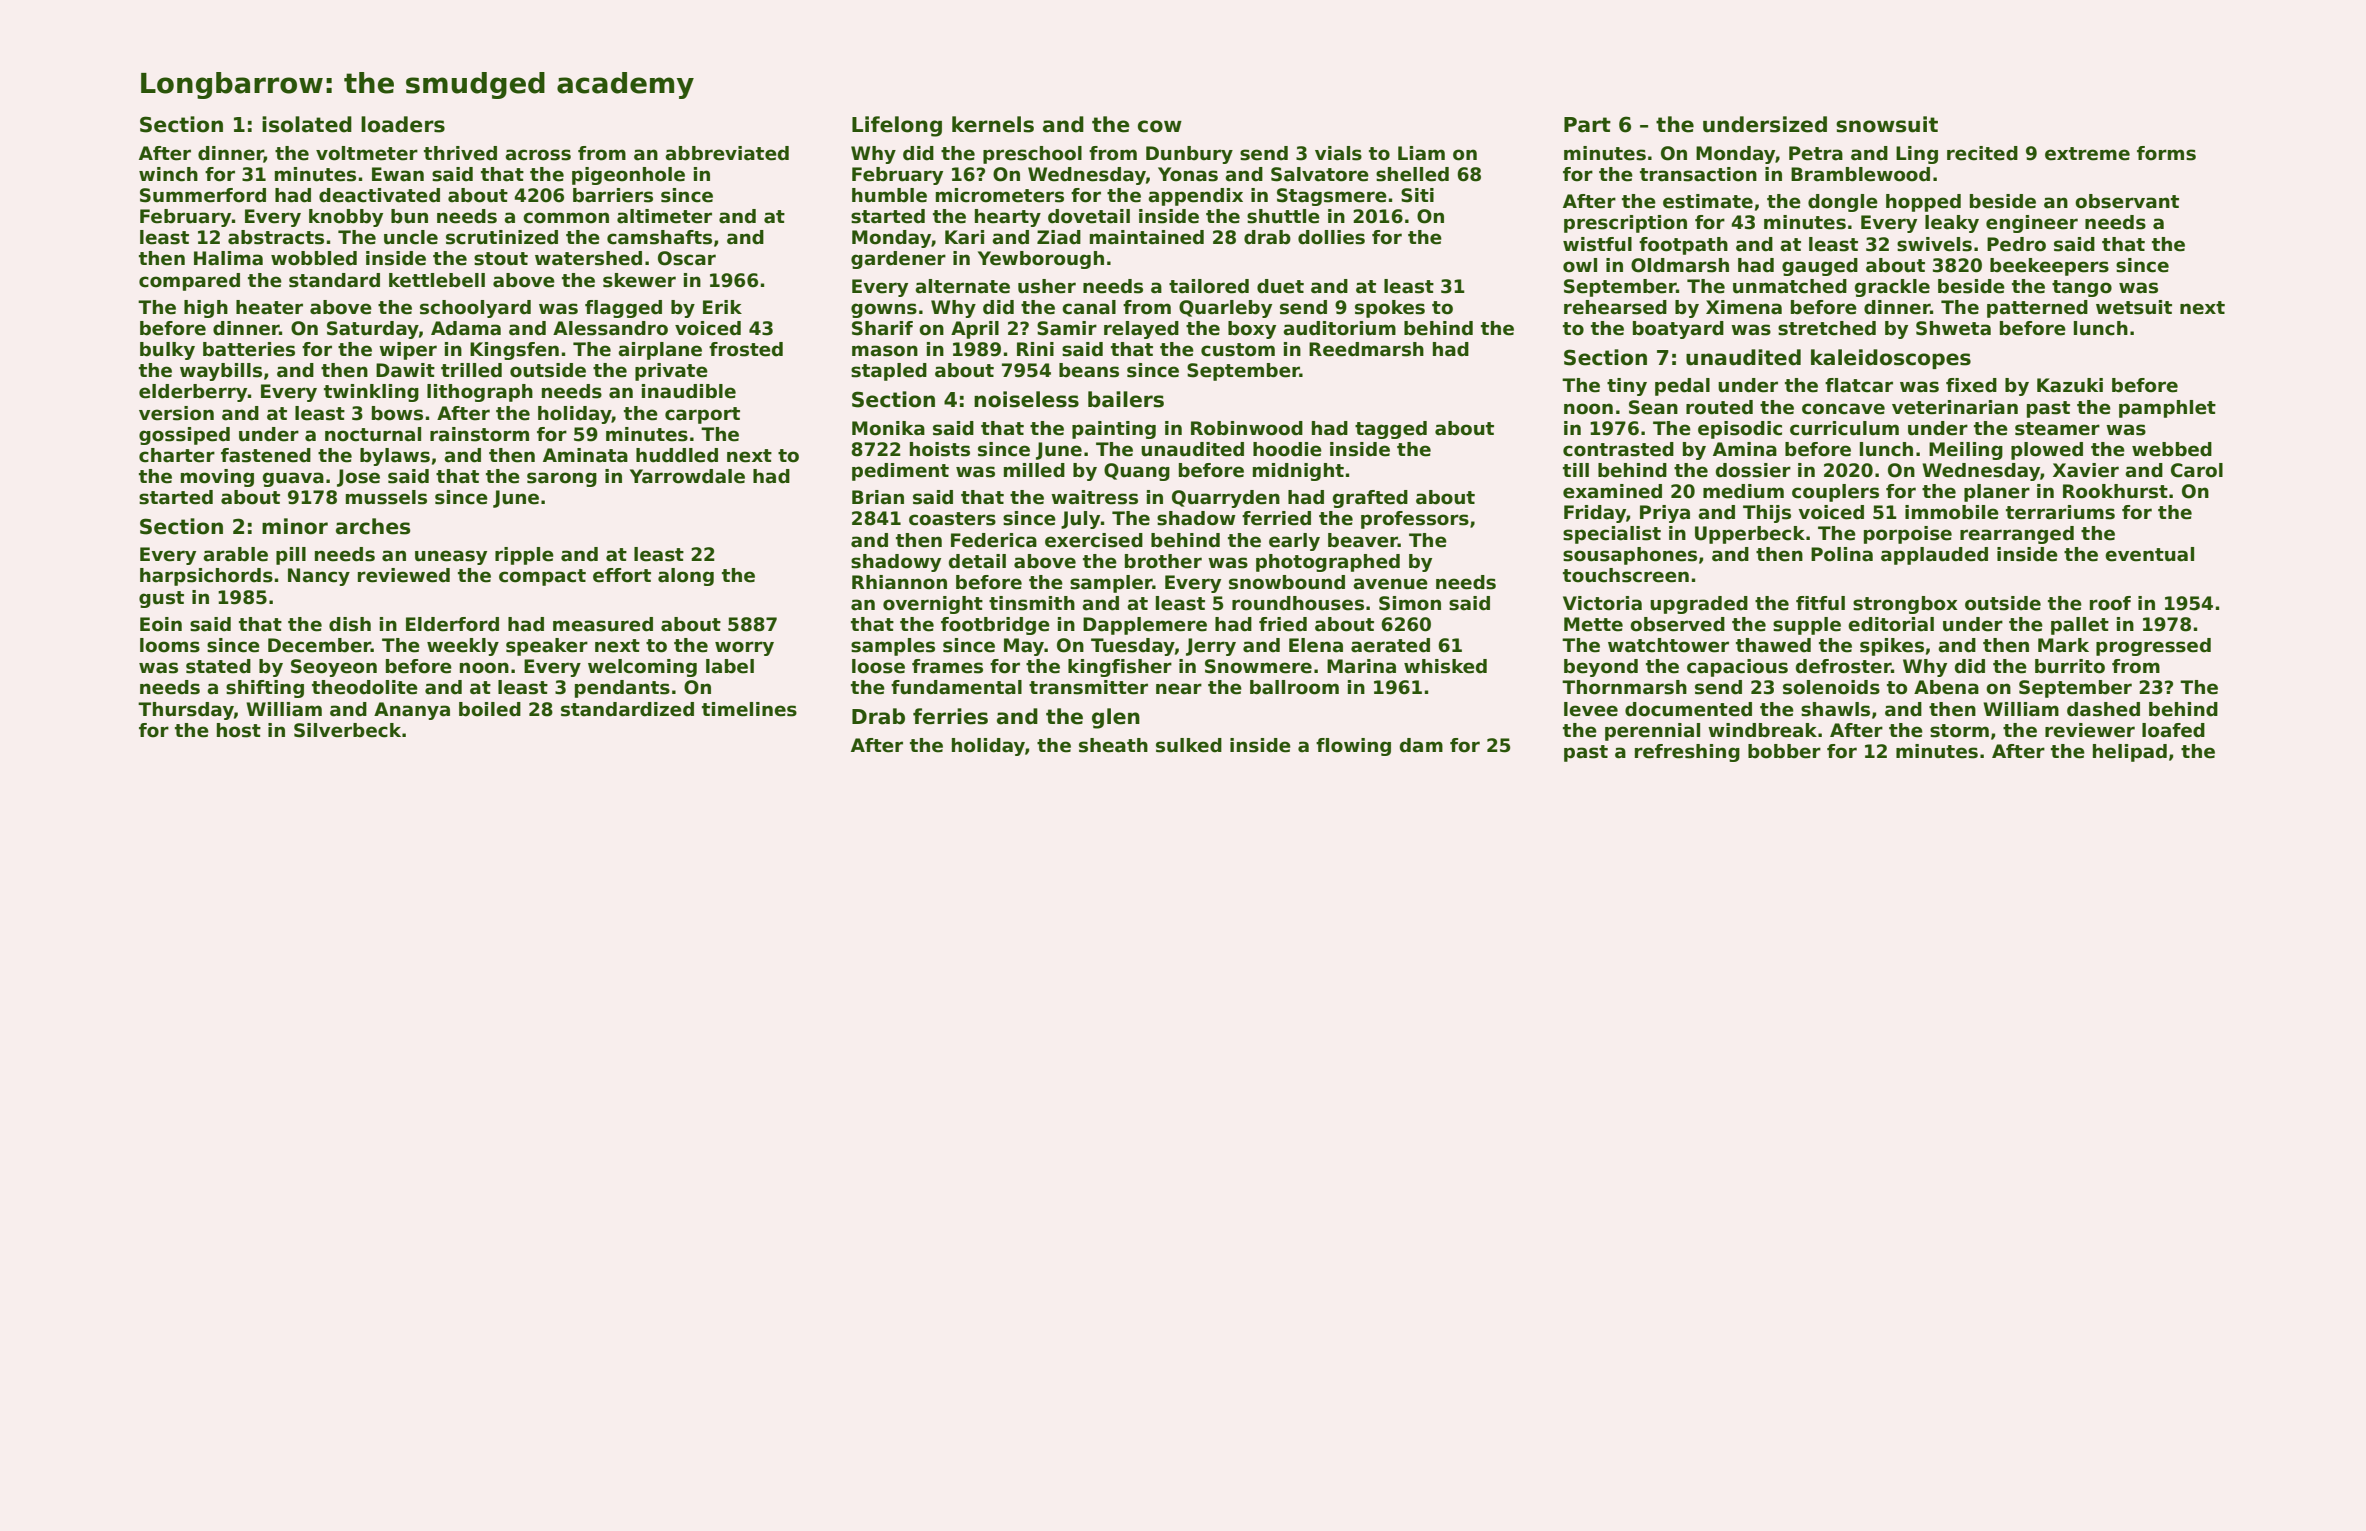 This page has height=1531, width=2366. Describe the element at coordinates (2130, 753) in the page. I see `helipad` at that location.
